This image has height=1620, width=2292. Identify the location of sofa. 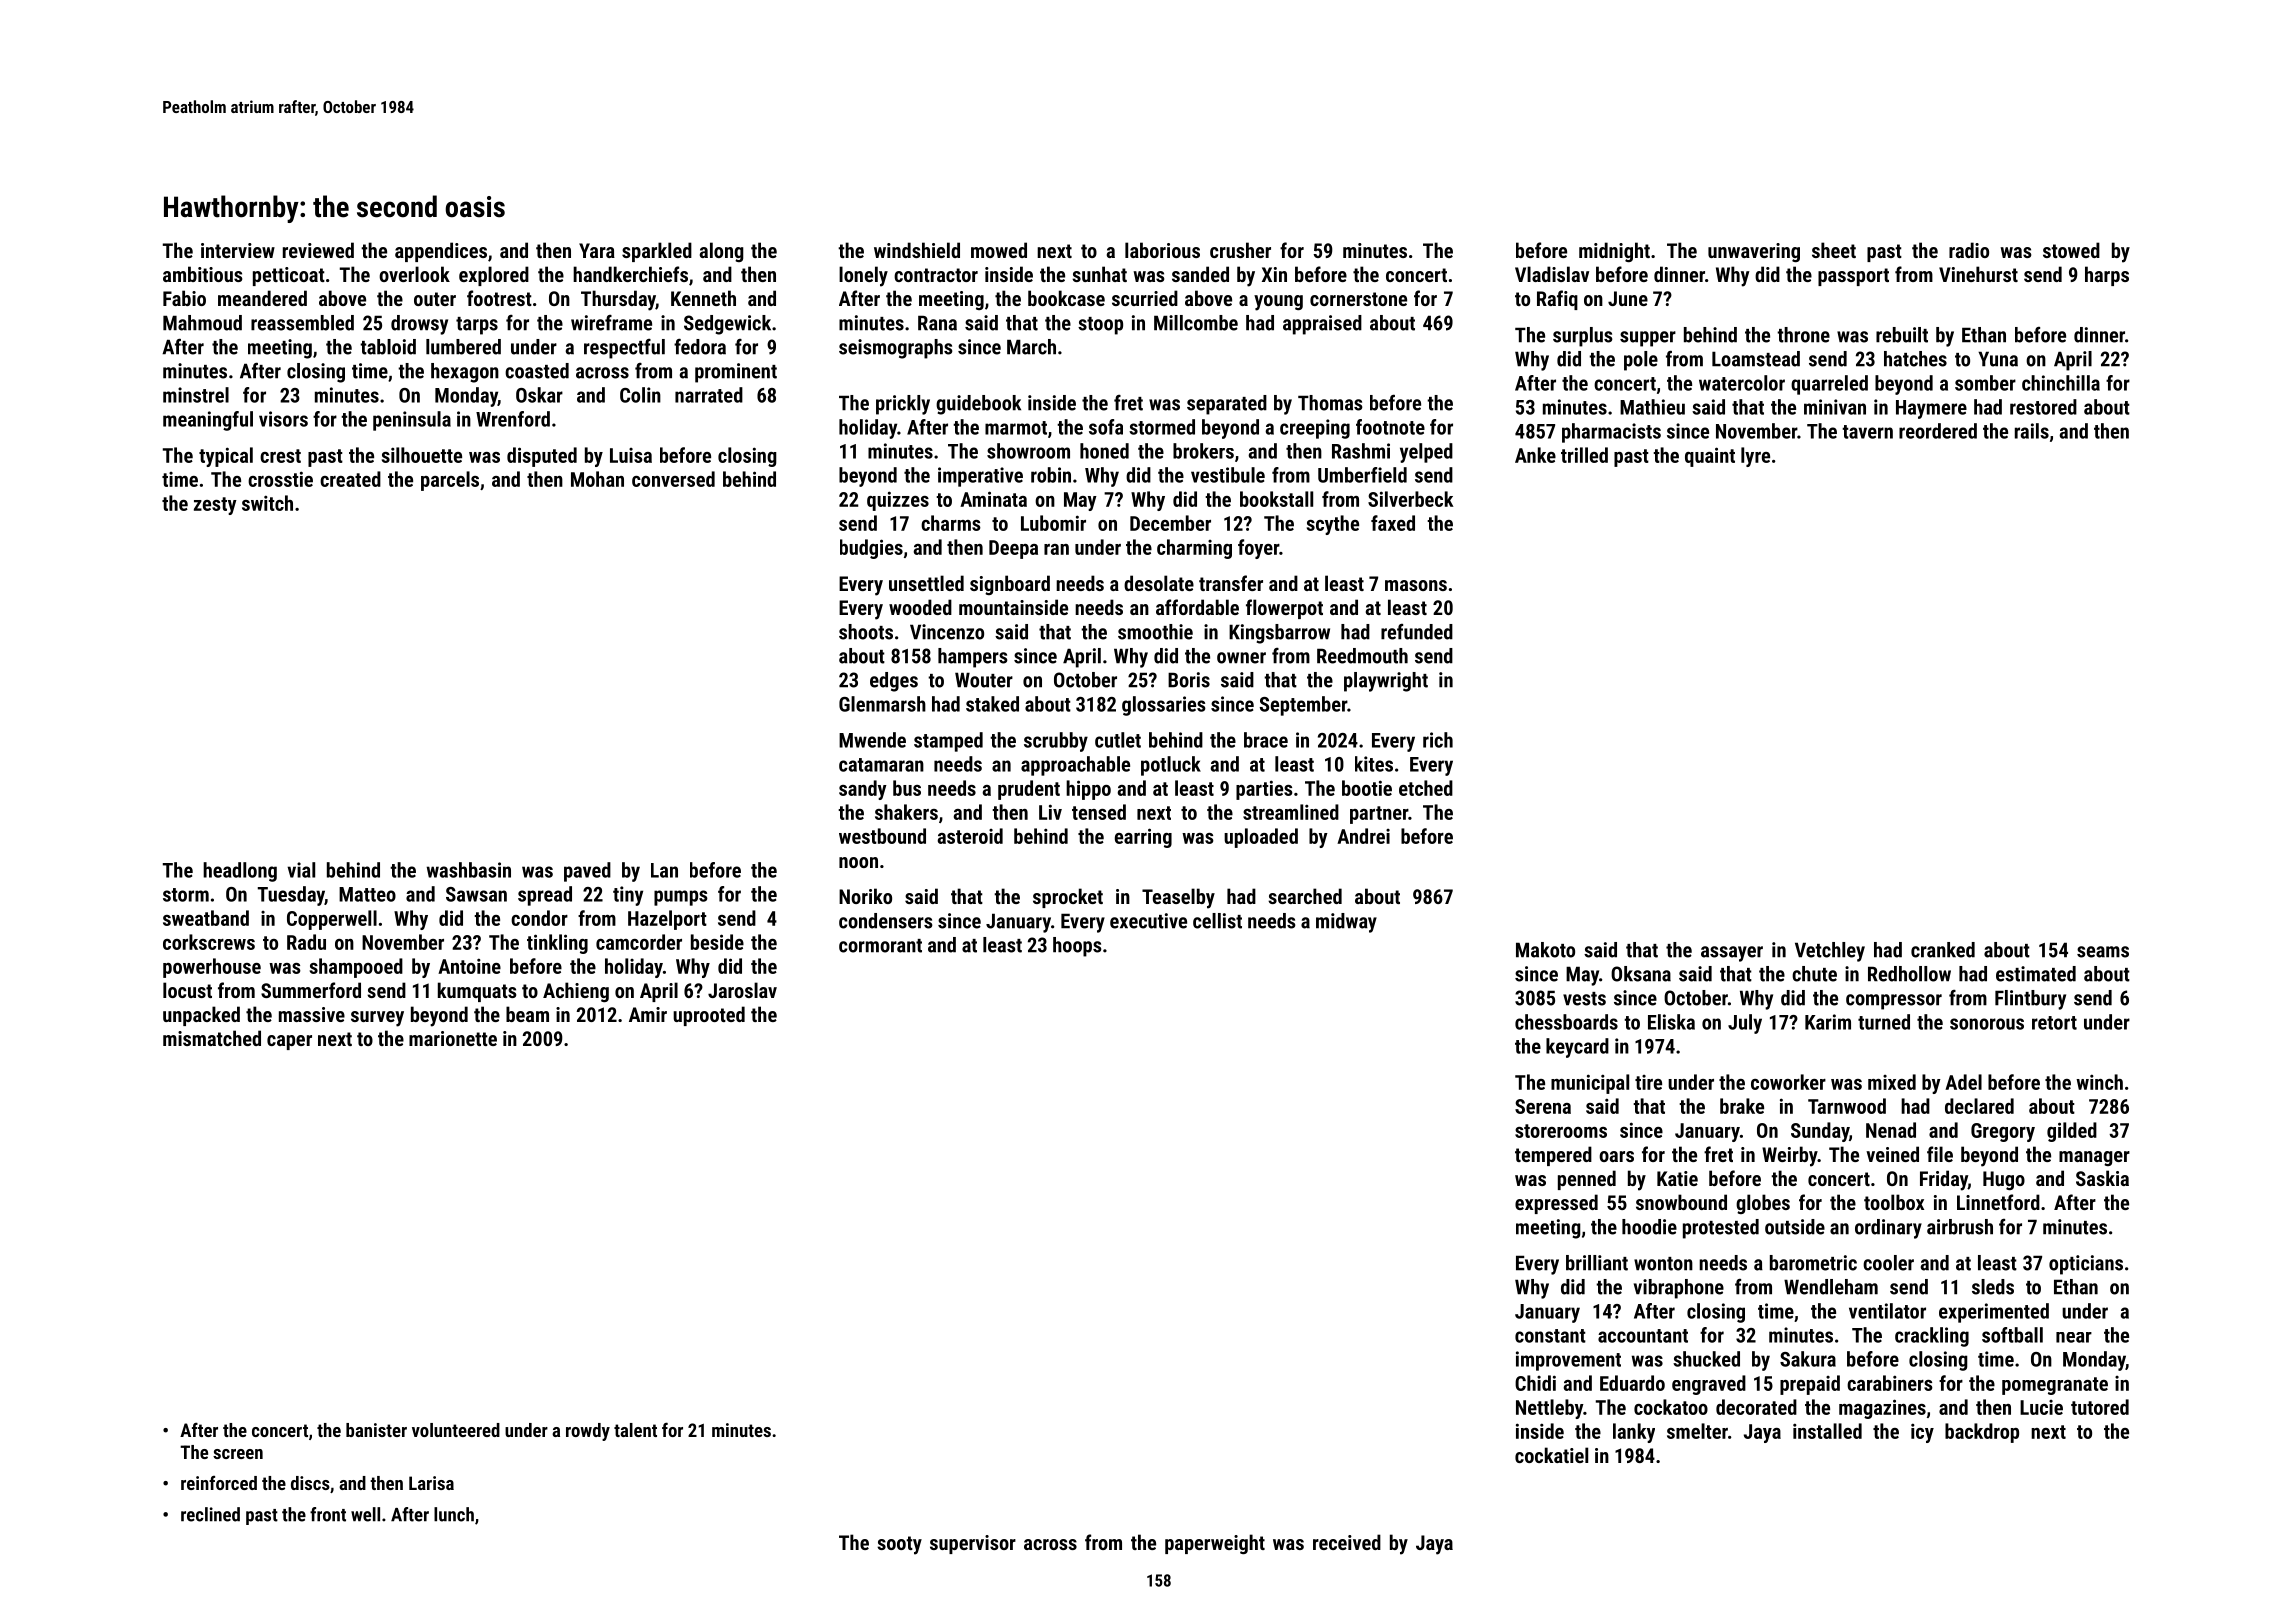
(1106, 427).
